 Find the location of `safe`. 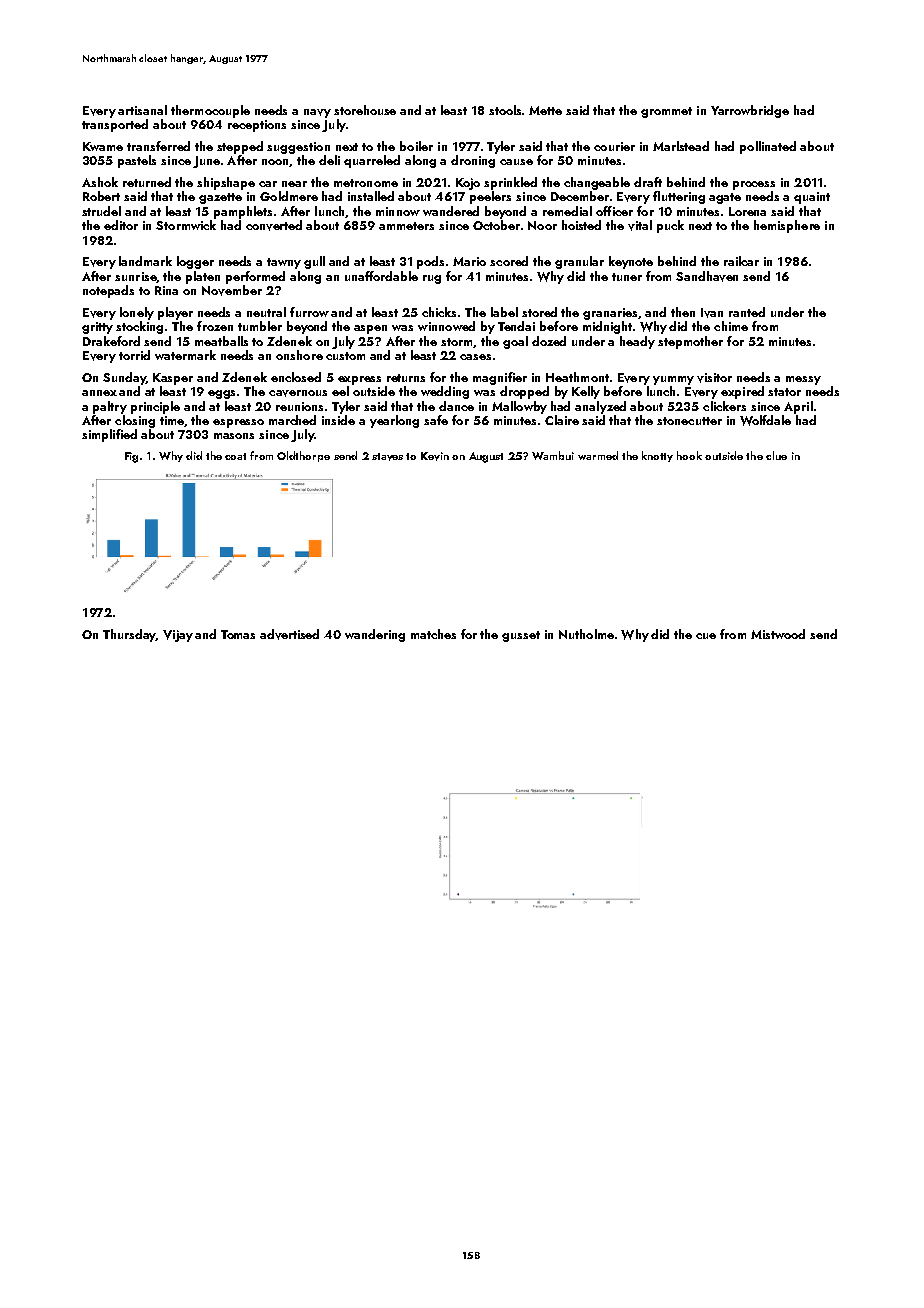

safe is located at coordinates (436, 420).
